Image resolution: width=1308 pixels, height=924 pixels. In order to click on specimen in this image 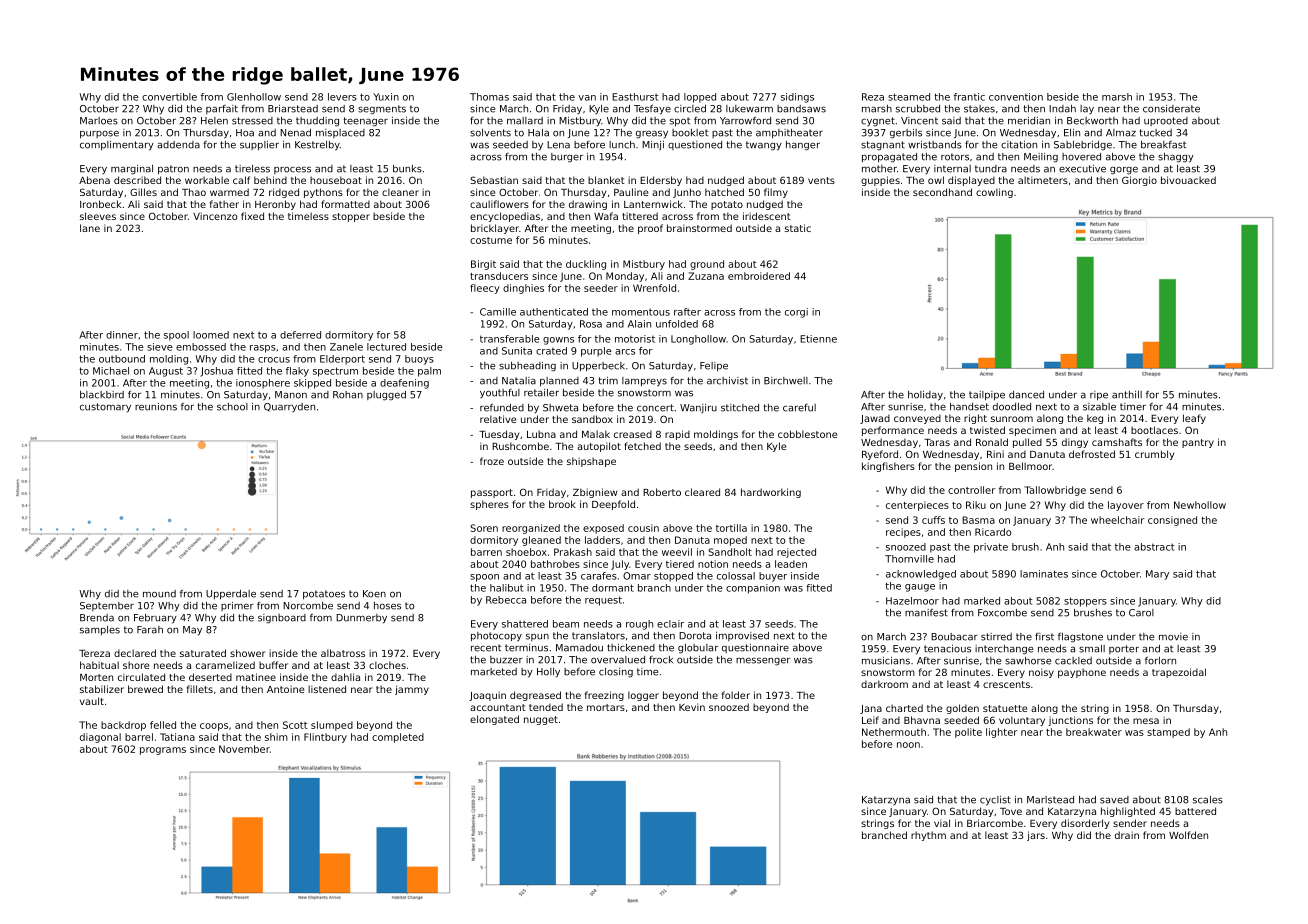, I will do `click(1032, 431)`.
